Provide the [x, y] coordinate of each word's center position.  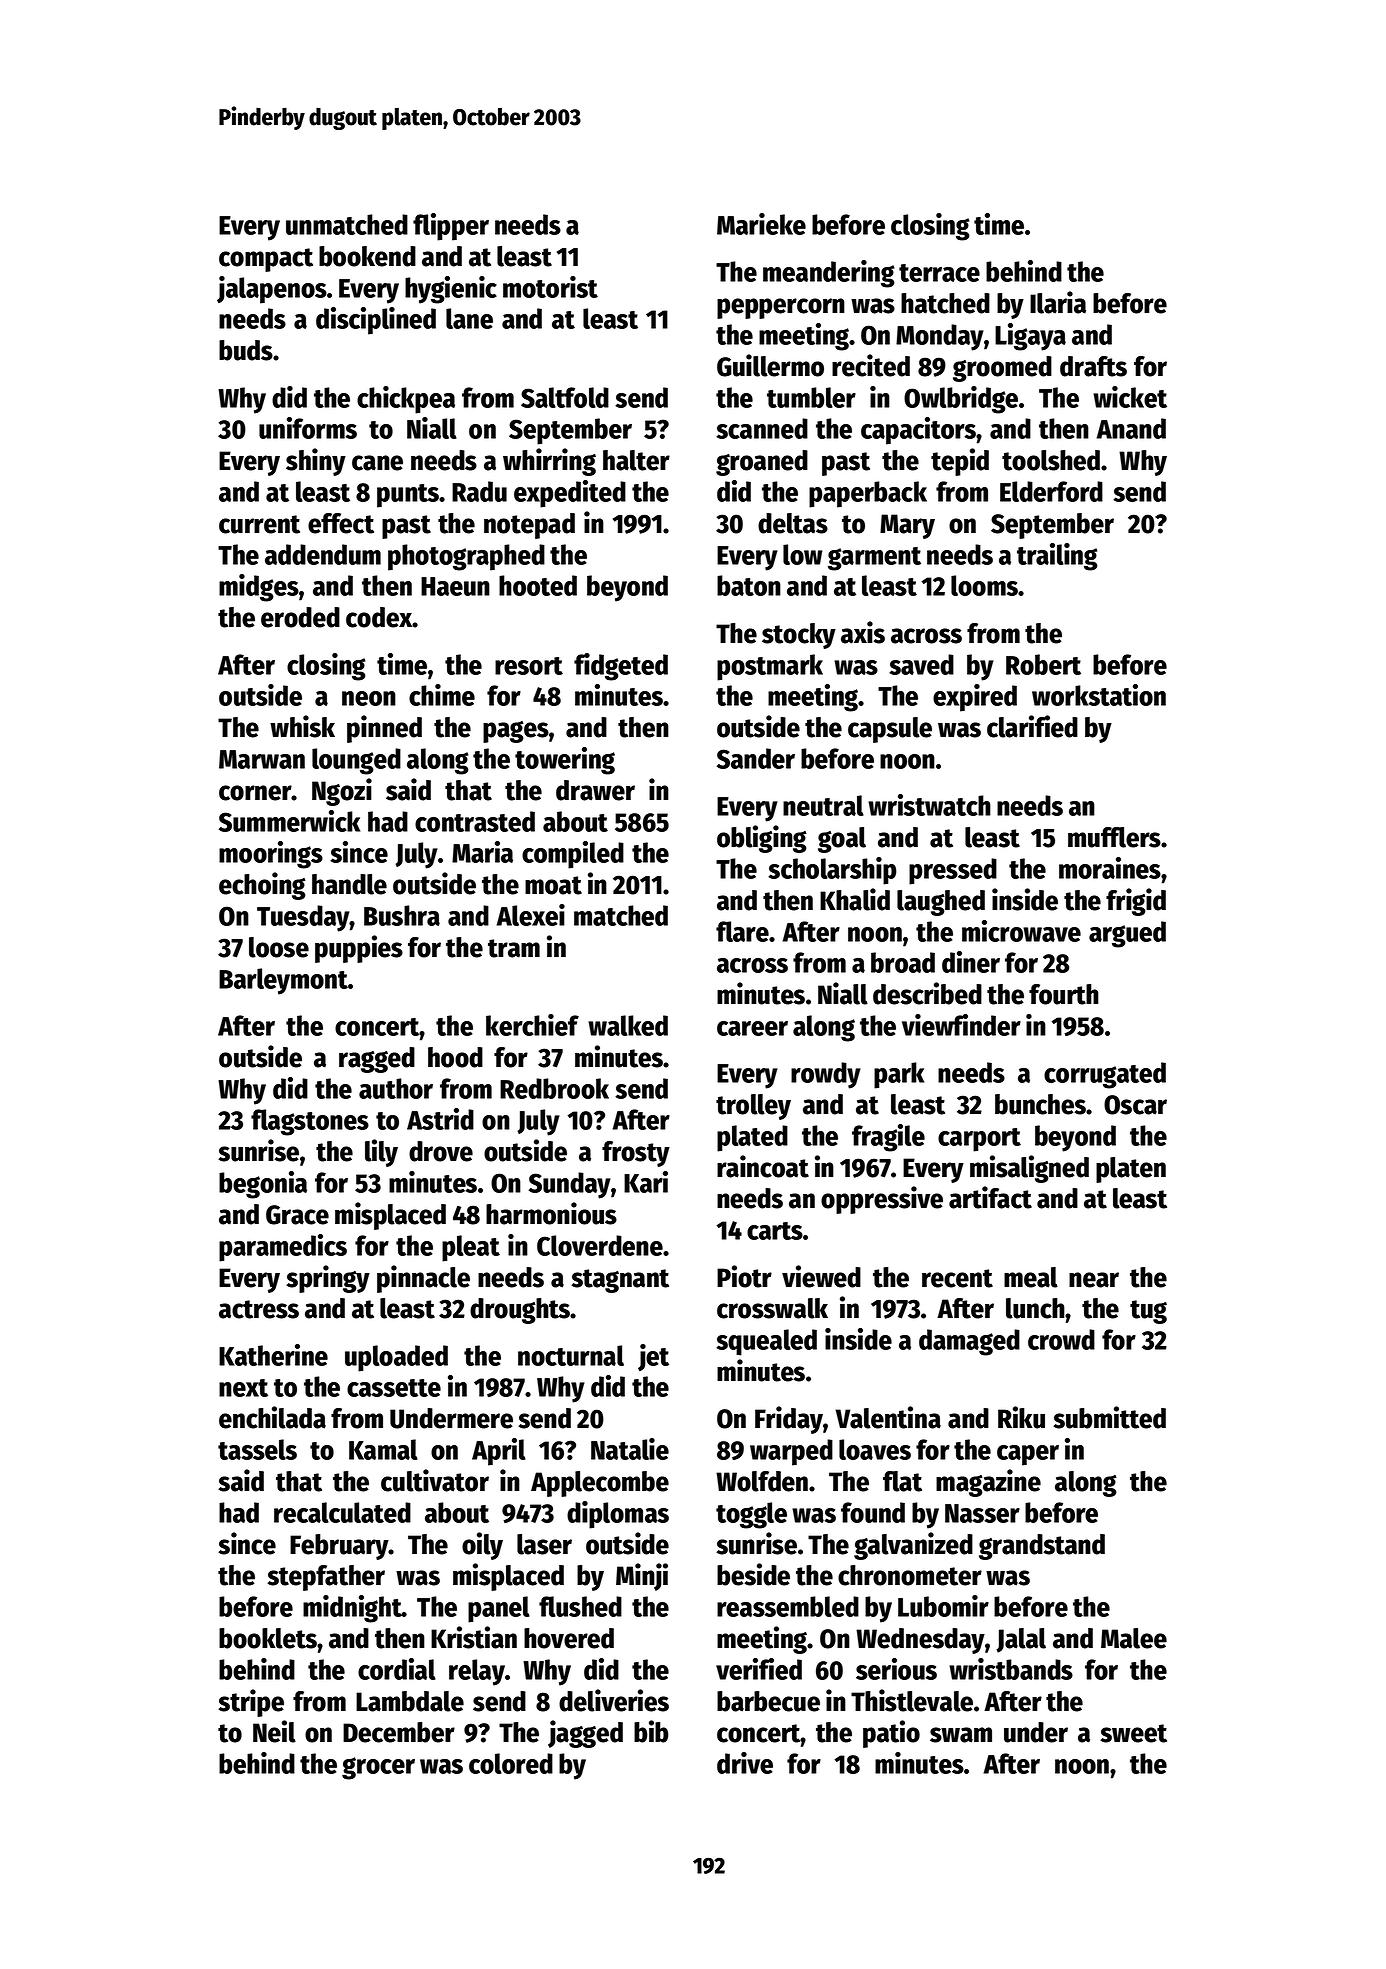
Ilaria [1058, 302]
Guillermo [770, 365]
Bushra [402, 915]
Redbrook [554, 1088]
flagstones [310, 1122]
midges [259, 588]
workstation [1099, 695]
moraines [1110, 868]
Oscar [1135, 1105]
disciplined [376, 321]
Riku [1021, 1417]
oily [482, 1546]
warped [791, 1452]
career [752, 1028]
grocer [378, 1768]
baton [749, 585]
